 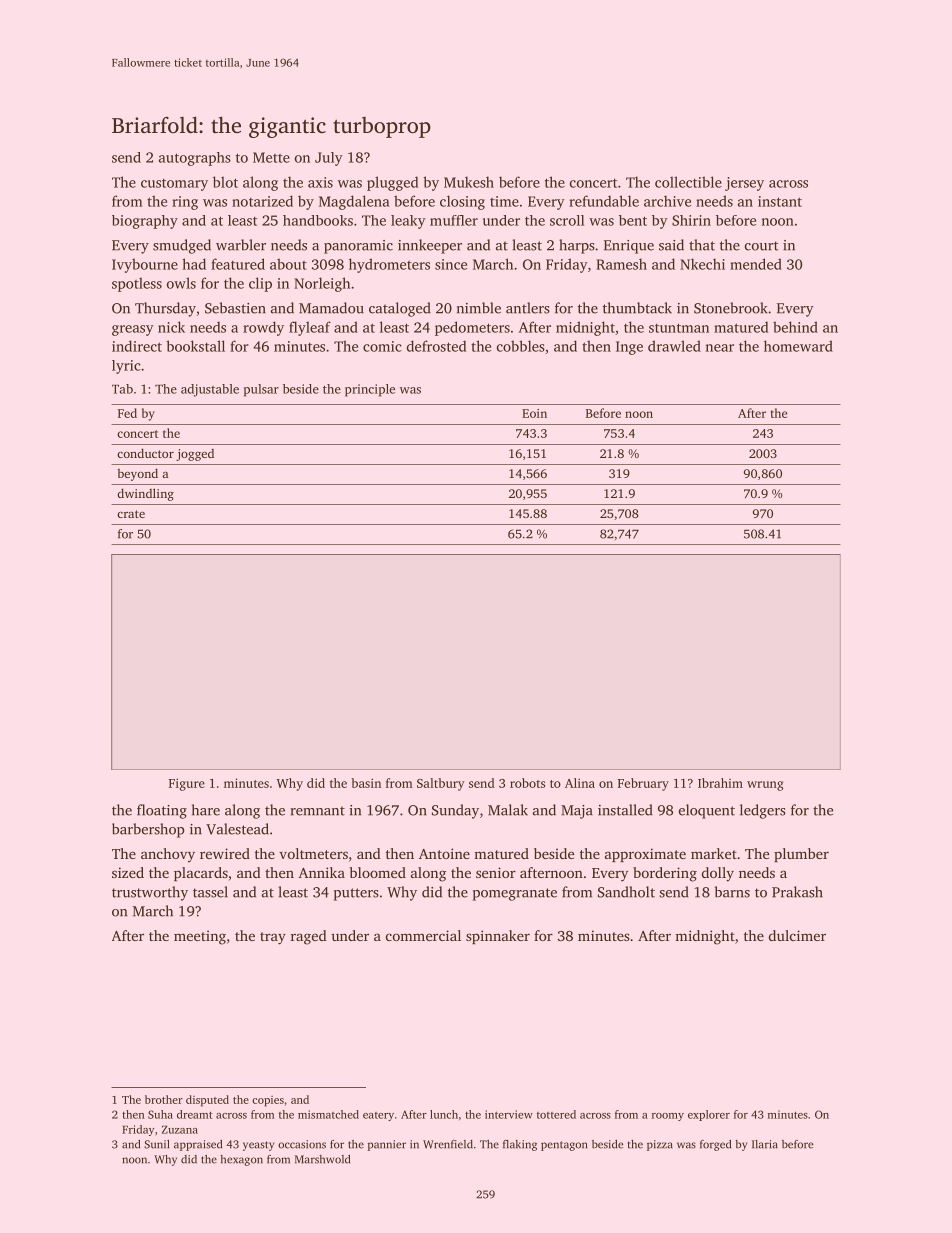 I want to click on jogged, so click(x=195, y=455).
